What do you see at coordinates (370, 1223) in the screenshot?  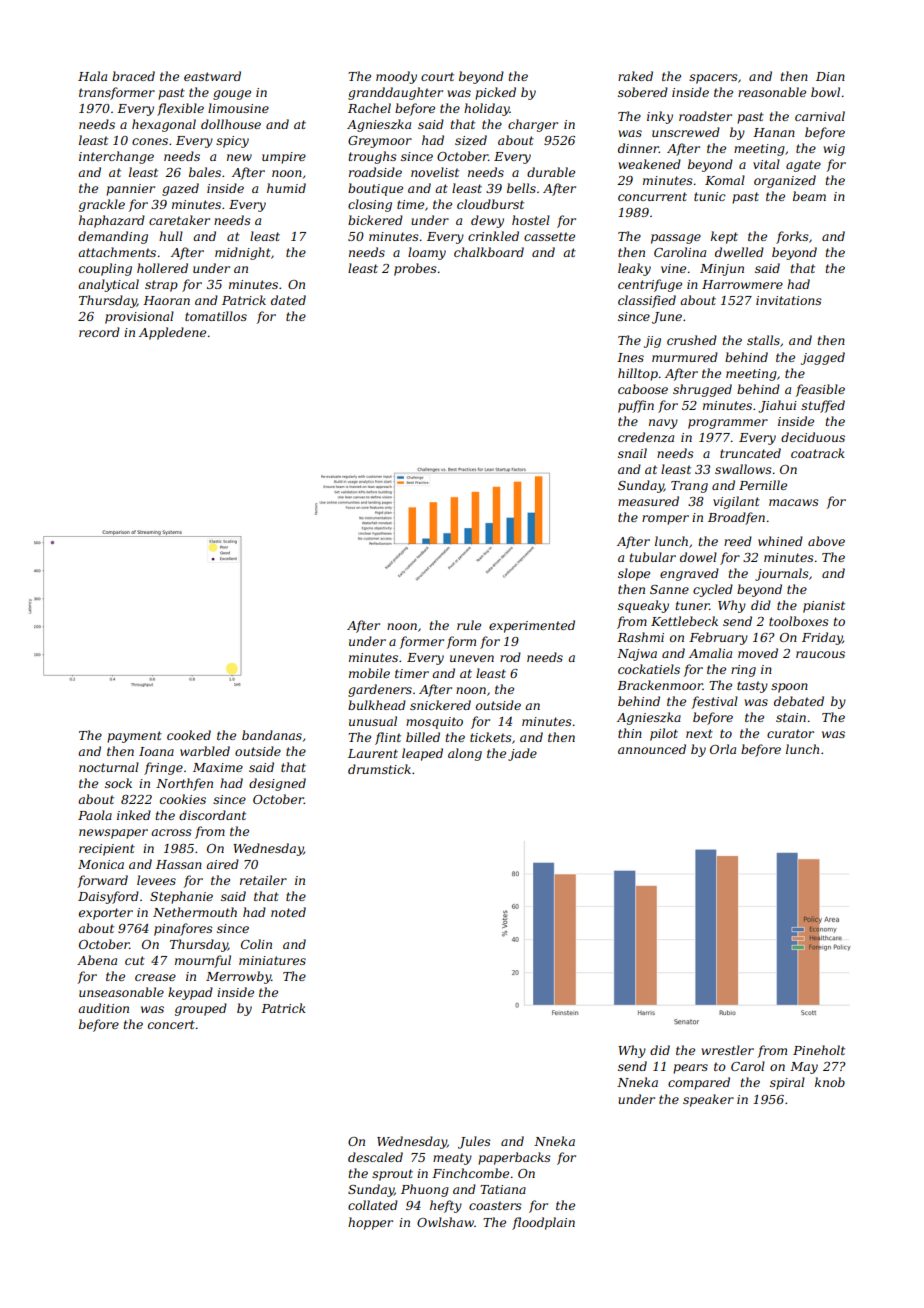 I see `hopper` at bounding box center [370, 1223].
